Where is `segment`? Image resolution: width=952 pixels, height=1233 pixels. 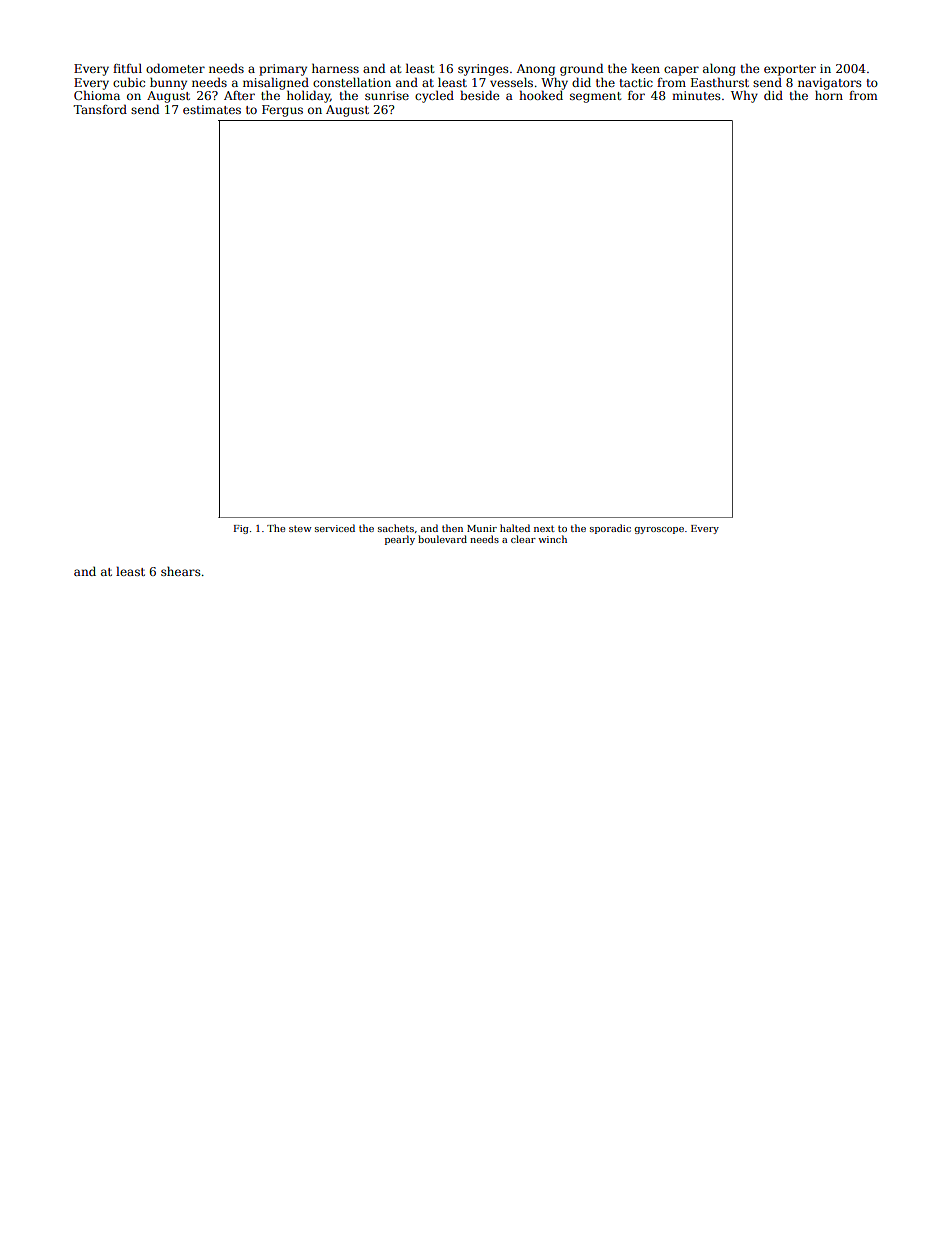 segment is located at coordinates (595, 97).
